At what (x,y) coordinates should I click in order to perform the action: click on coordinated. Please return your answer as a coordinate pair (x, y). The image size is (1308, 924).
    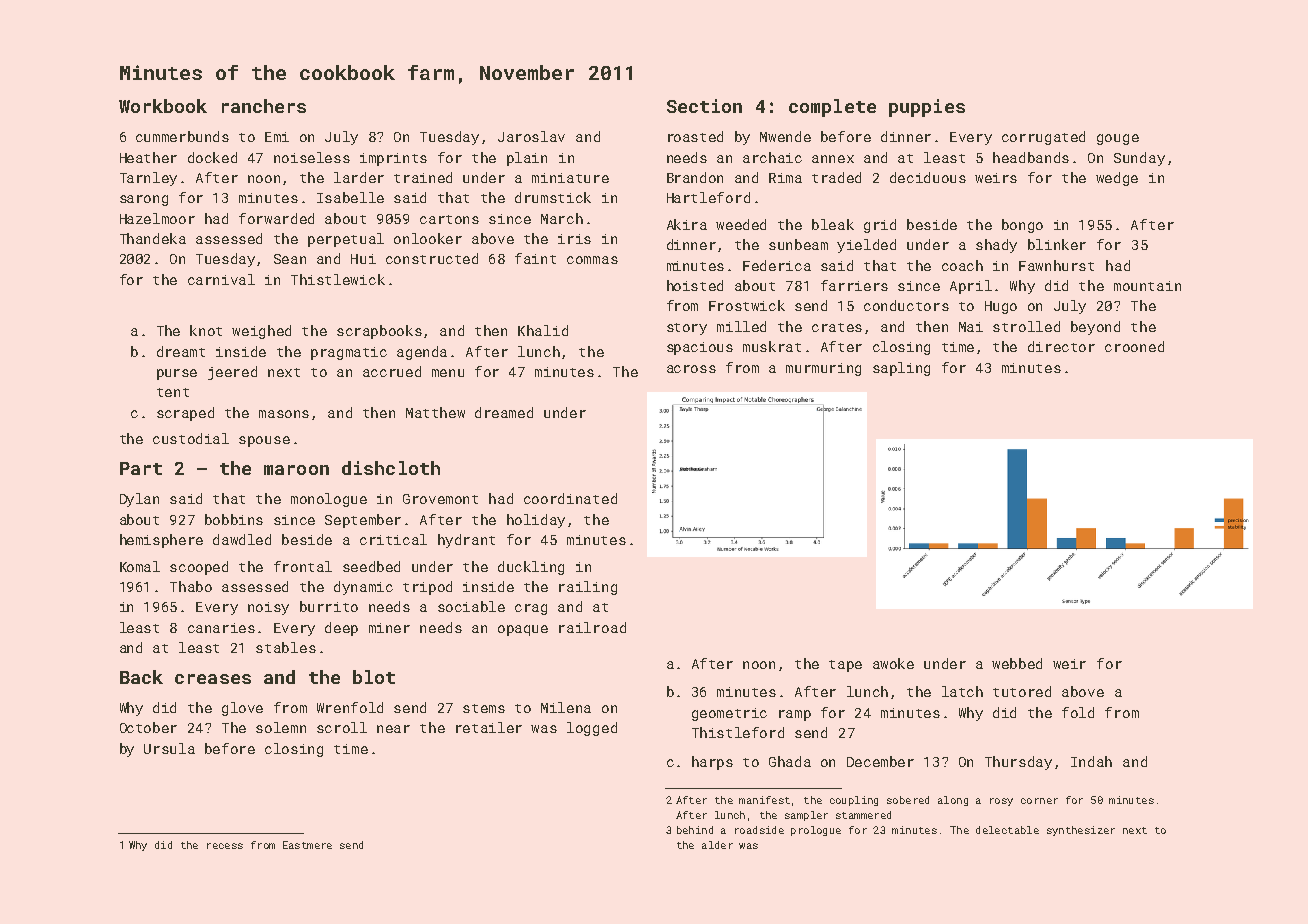
    Looking at the image, I should click on (570, 498).
